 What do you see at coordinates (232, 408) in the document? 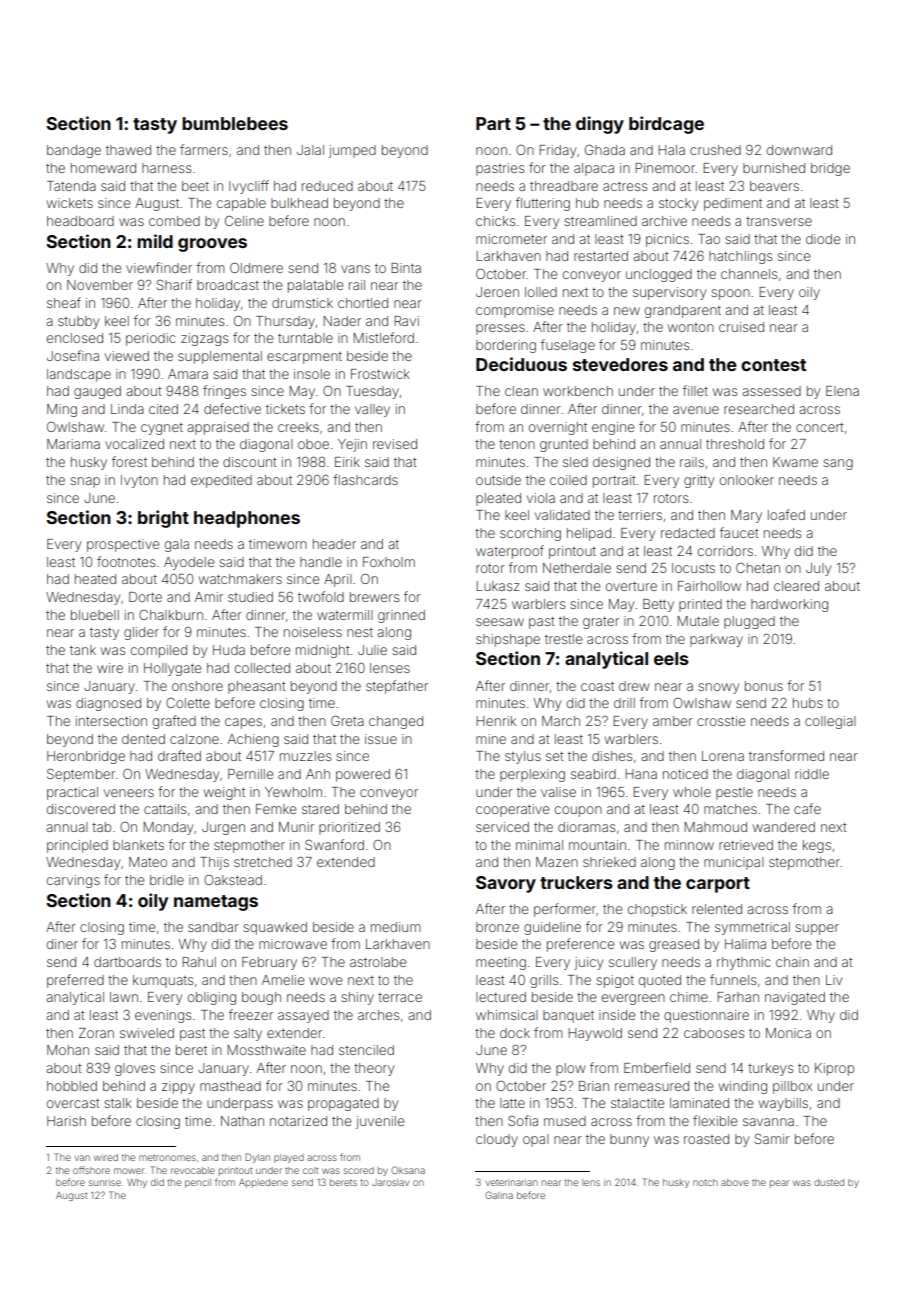
I see `defective` at bounding box center [232, 408].
